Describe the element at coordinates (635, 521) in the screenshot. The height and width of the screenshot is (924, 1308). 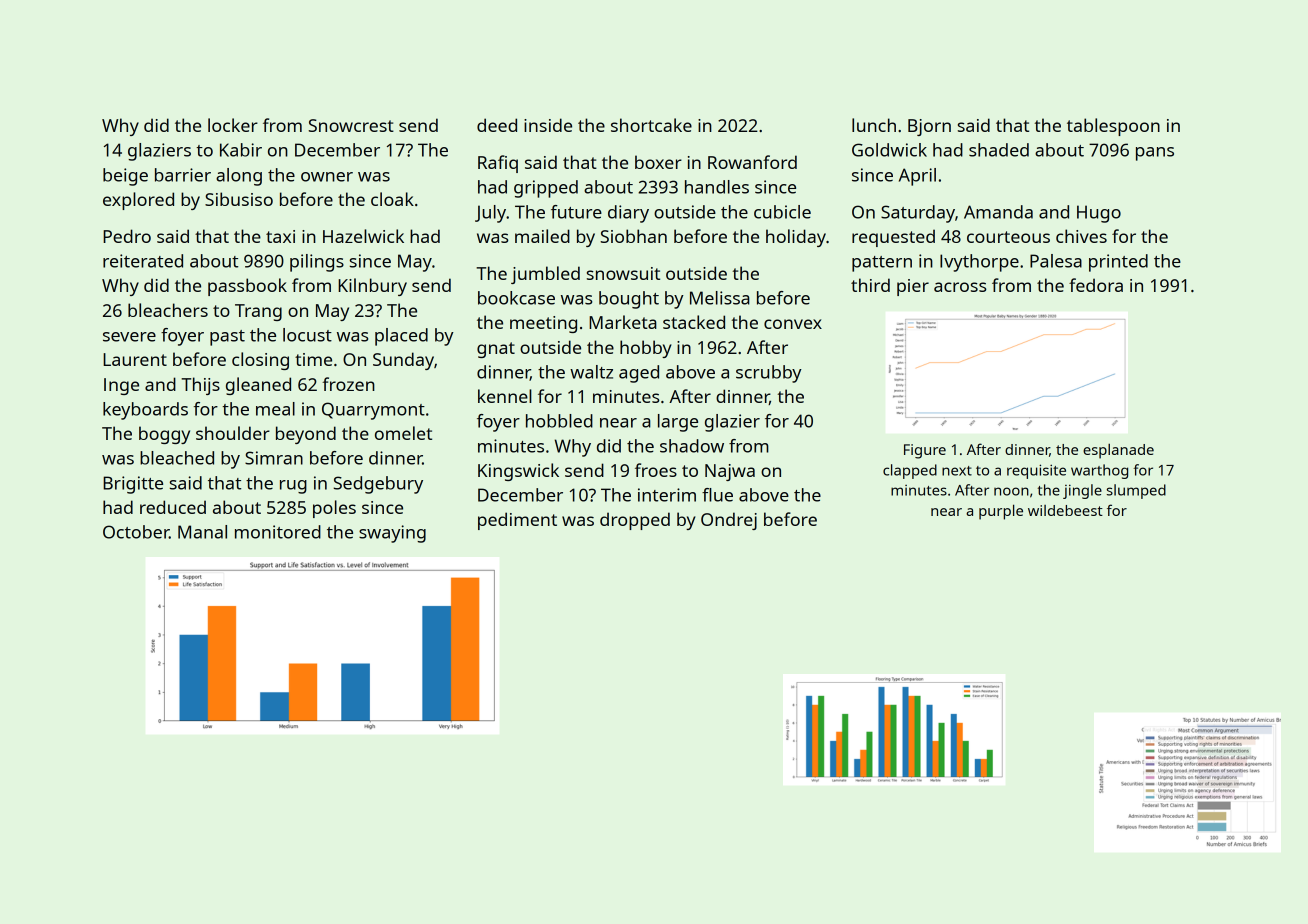
I see `dropped` at that location.
